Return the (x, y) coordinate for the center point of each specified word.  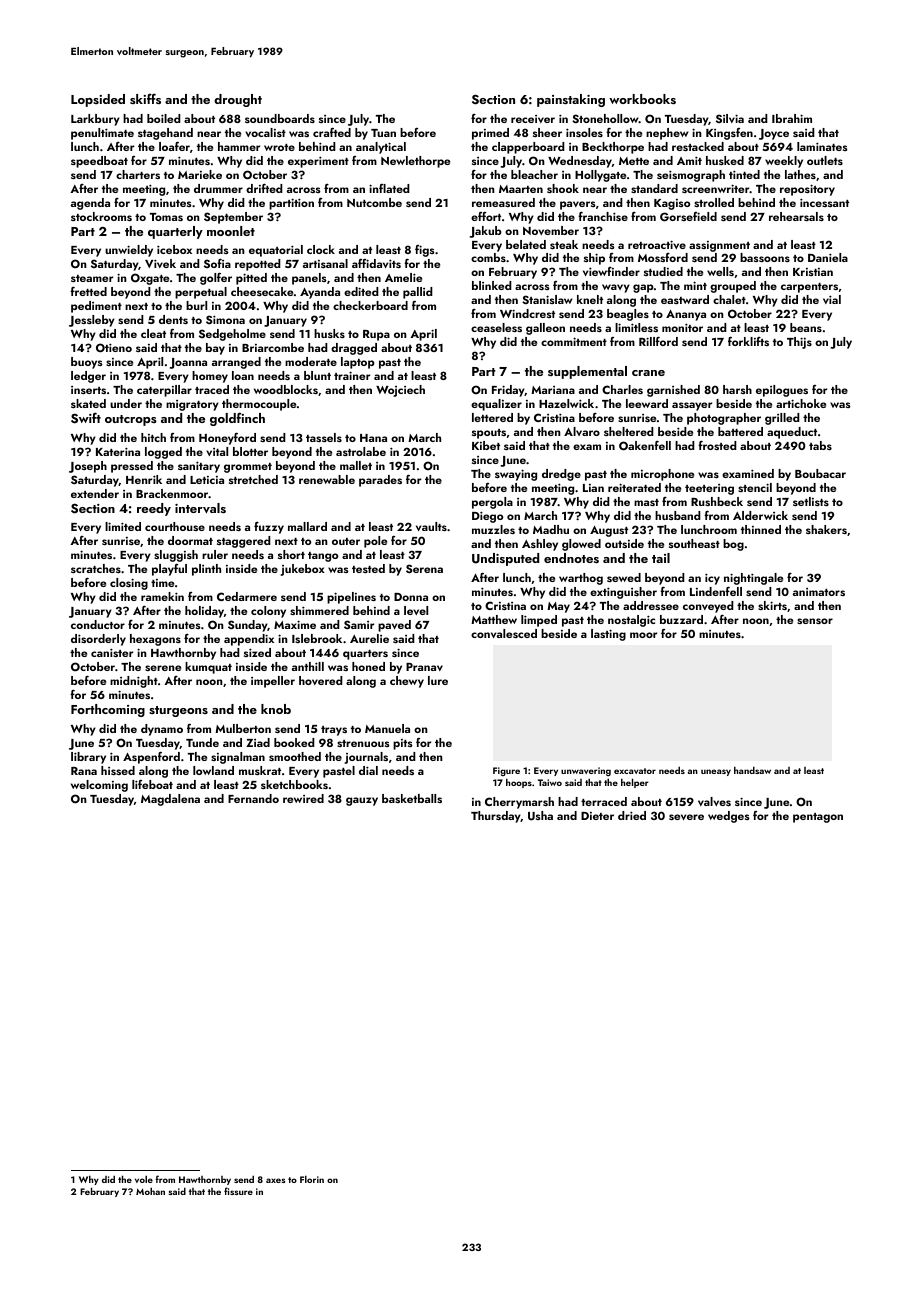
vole (144, 1179)
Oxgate (150, 279)
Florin (312, 1179)
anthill (308, 666)
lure (438, 680)
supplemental (587, 372)
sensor (815, 621)
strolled (714, 202)
